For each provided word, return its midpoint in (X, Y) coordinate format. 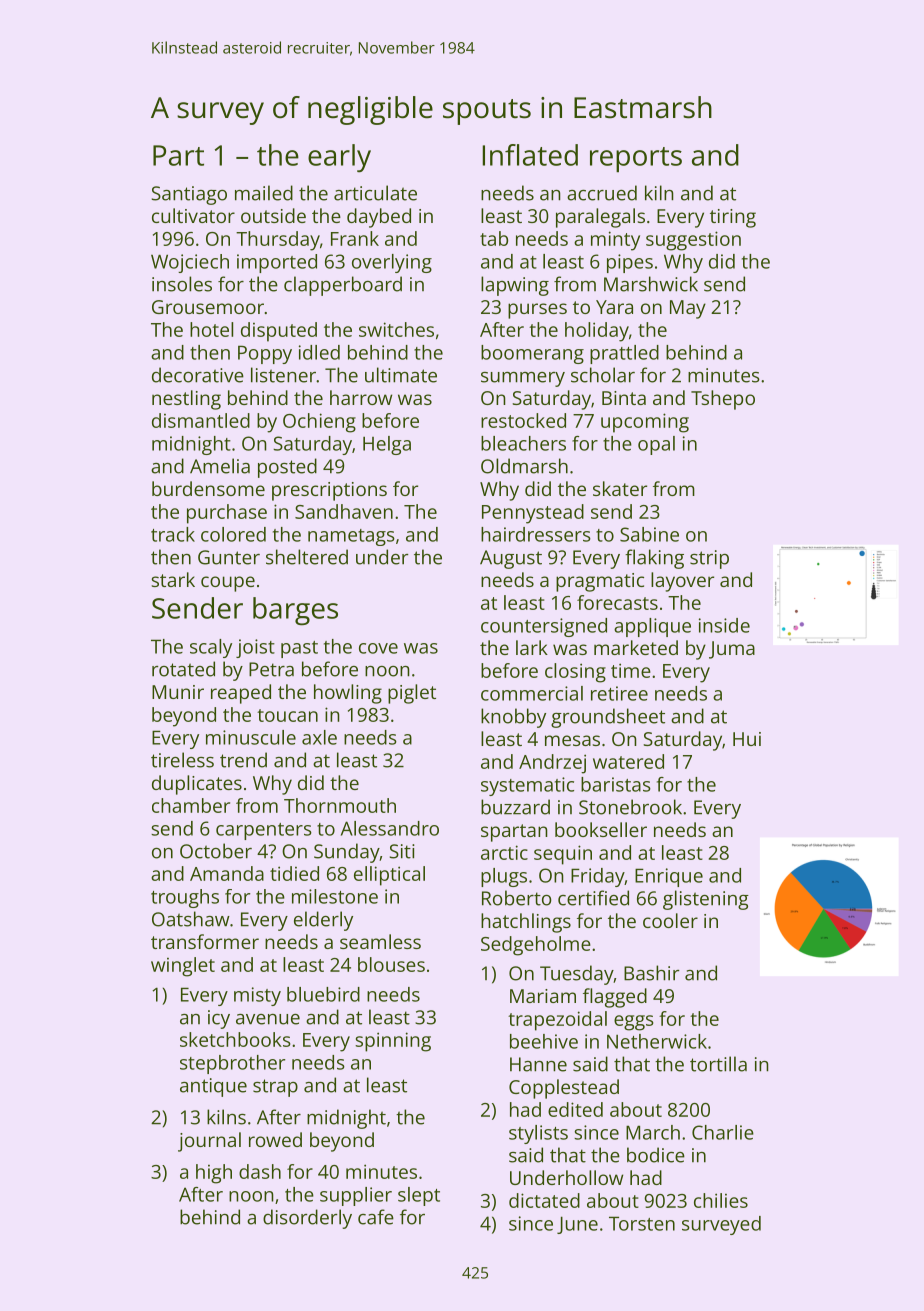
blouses (391, 964)
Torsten (642, 1223)
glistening (706, 900)
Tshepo (723, 400)
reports (636, 159)
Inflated (530, 155)
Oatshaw (191, 919)
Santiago (189, 195)
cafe (376, 1217)
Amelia (220, 466)
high (214, 1174)
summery (523, 379)
